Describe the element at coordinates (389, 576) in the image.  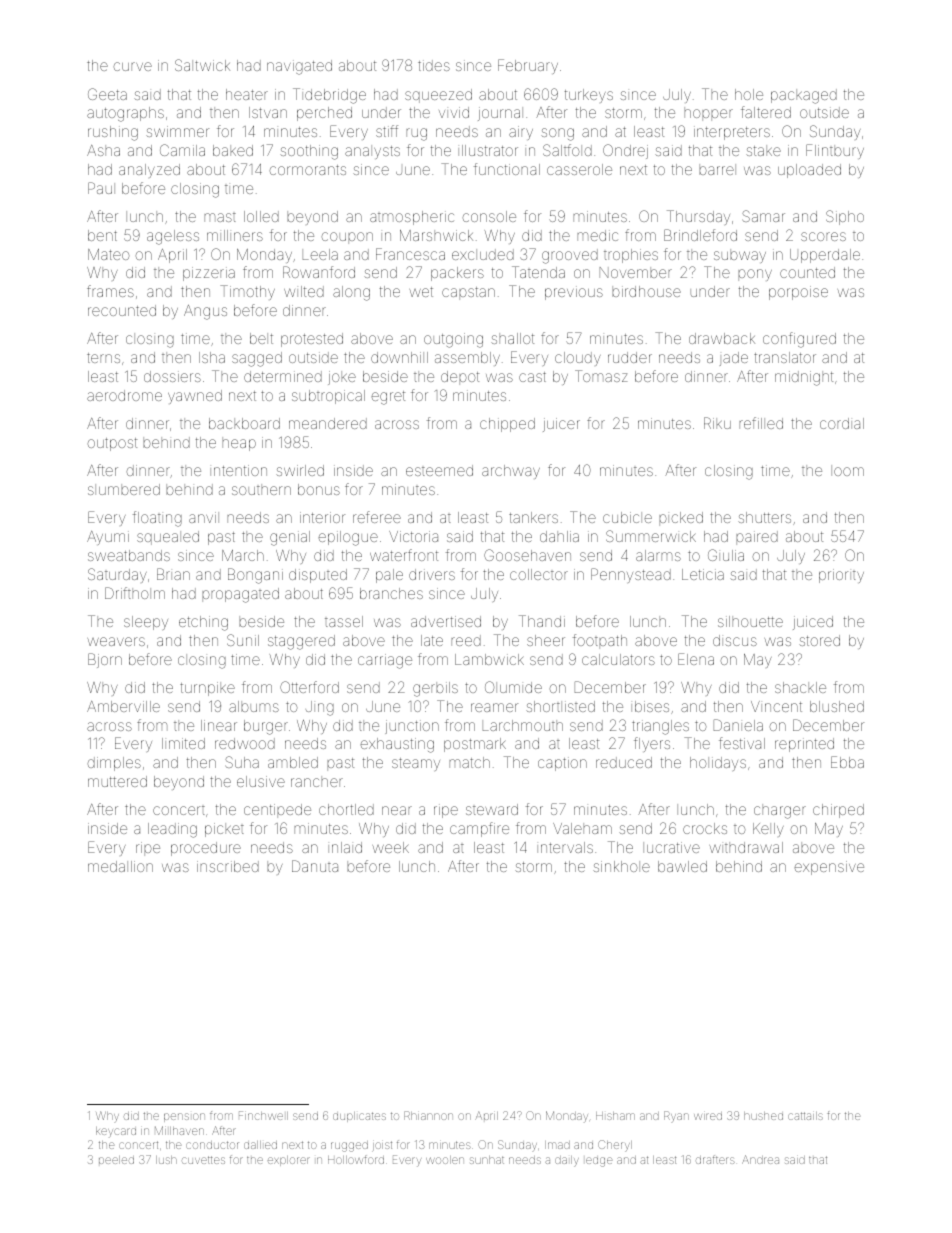
I see `pale` at that location.
